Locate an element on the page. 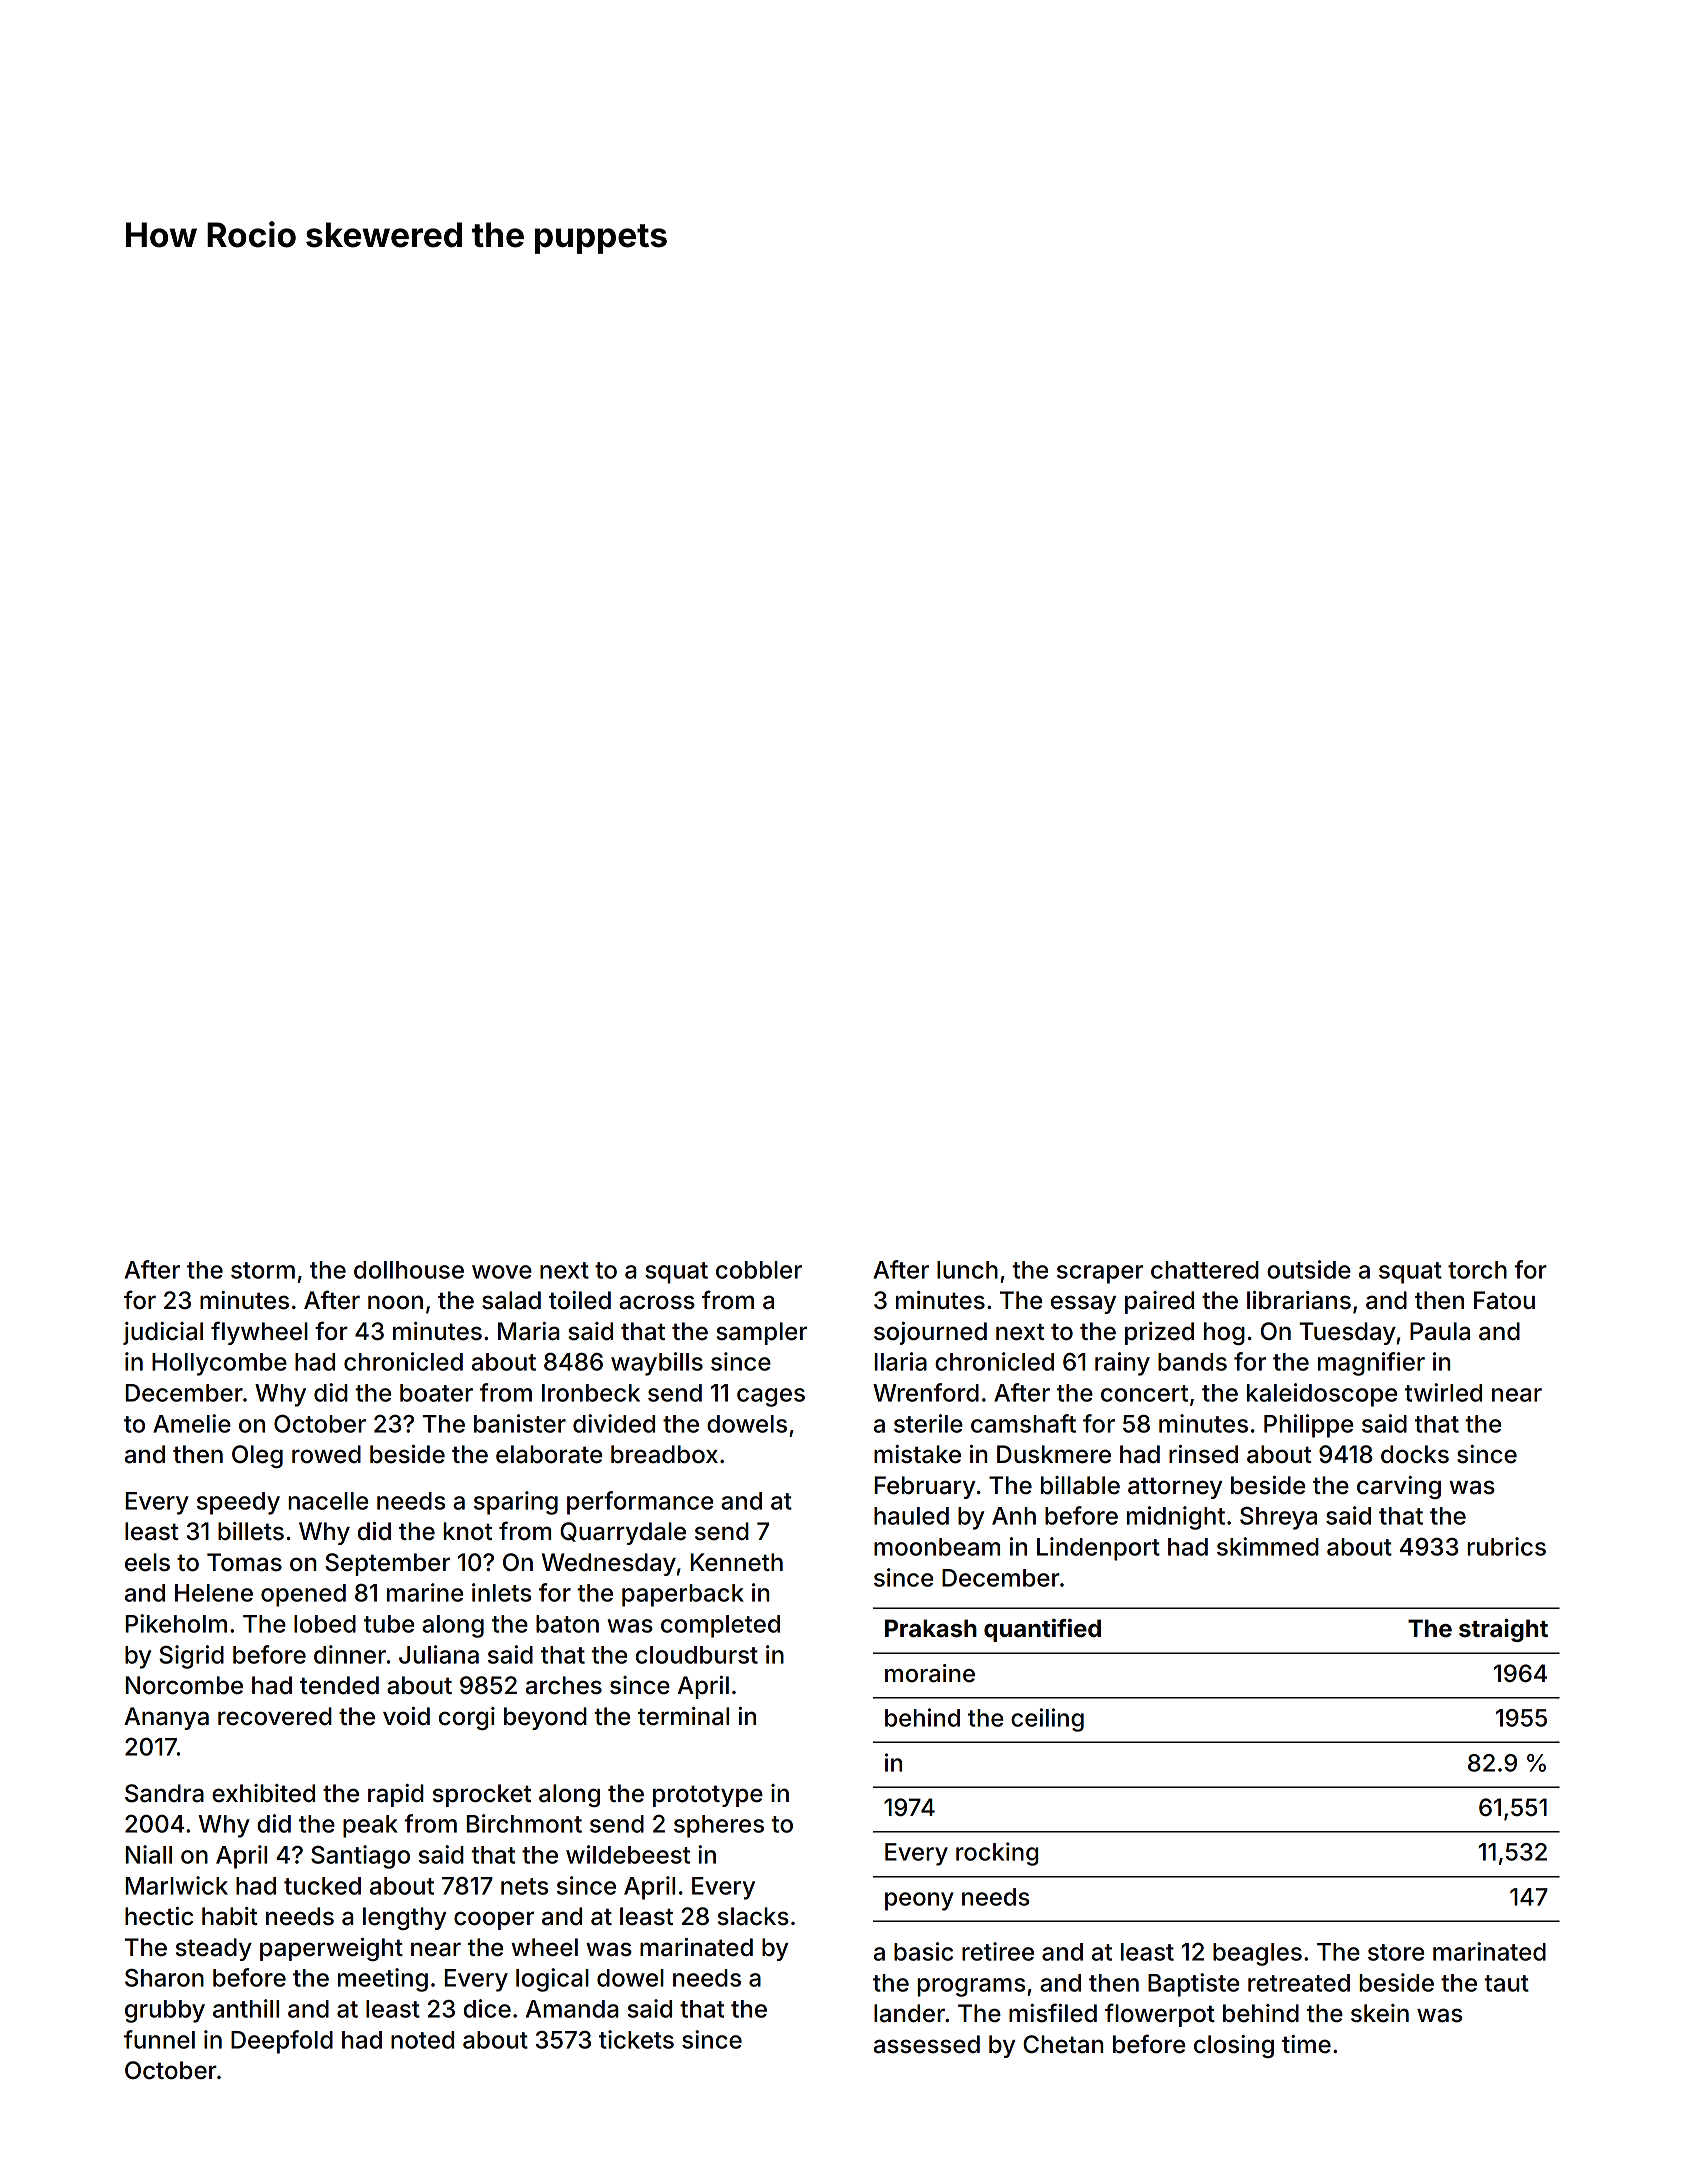 The image size is (1683, 2178). paperweight is located at coordinates (331, 1949).
